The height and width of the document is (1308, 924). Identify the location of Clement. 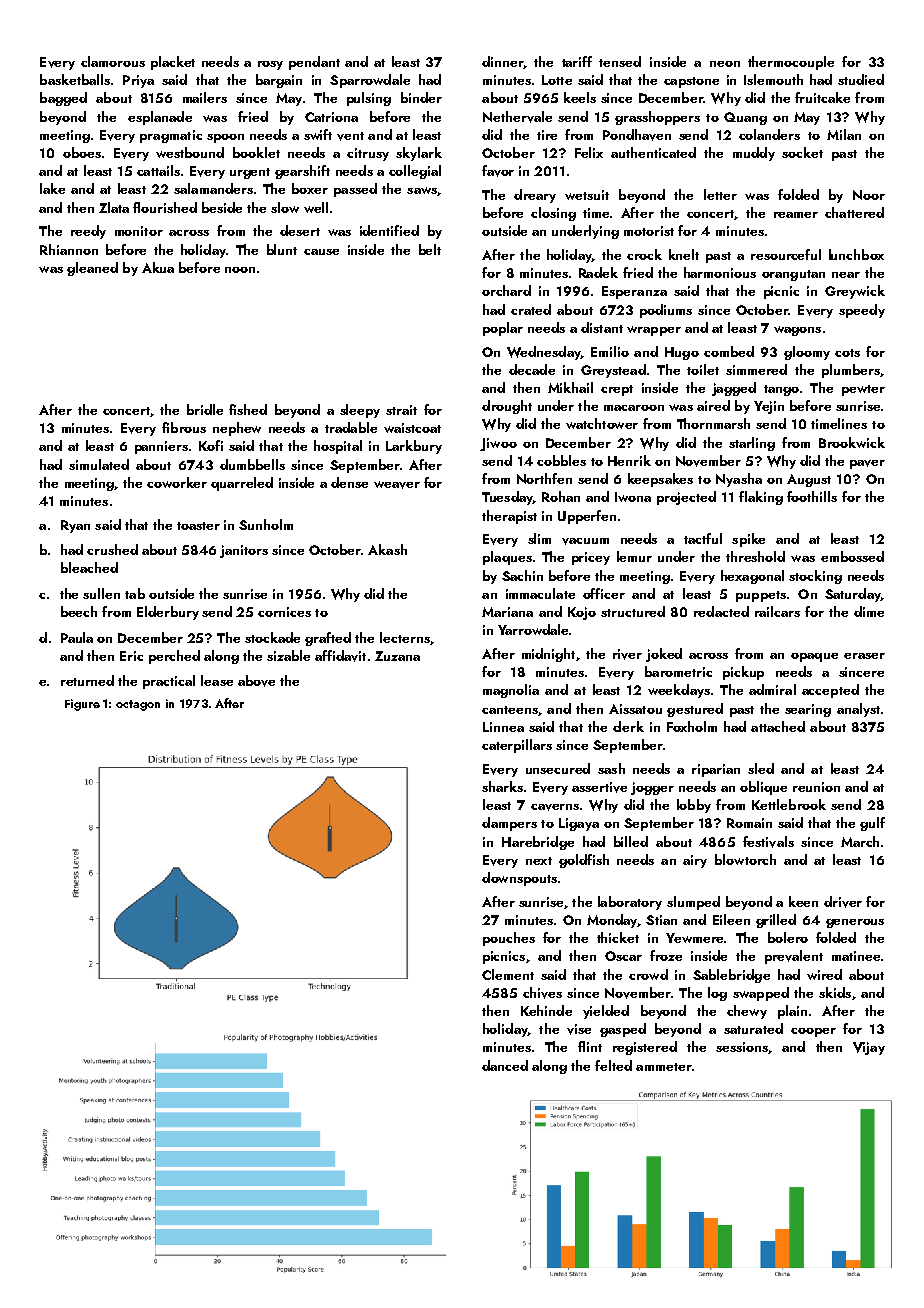
(508, 974).
